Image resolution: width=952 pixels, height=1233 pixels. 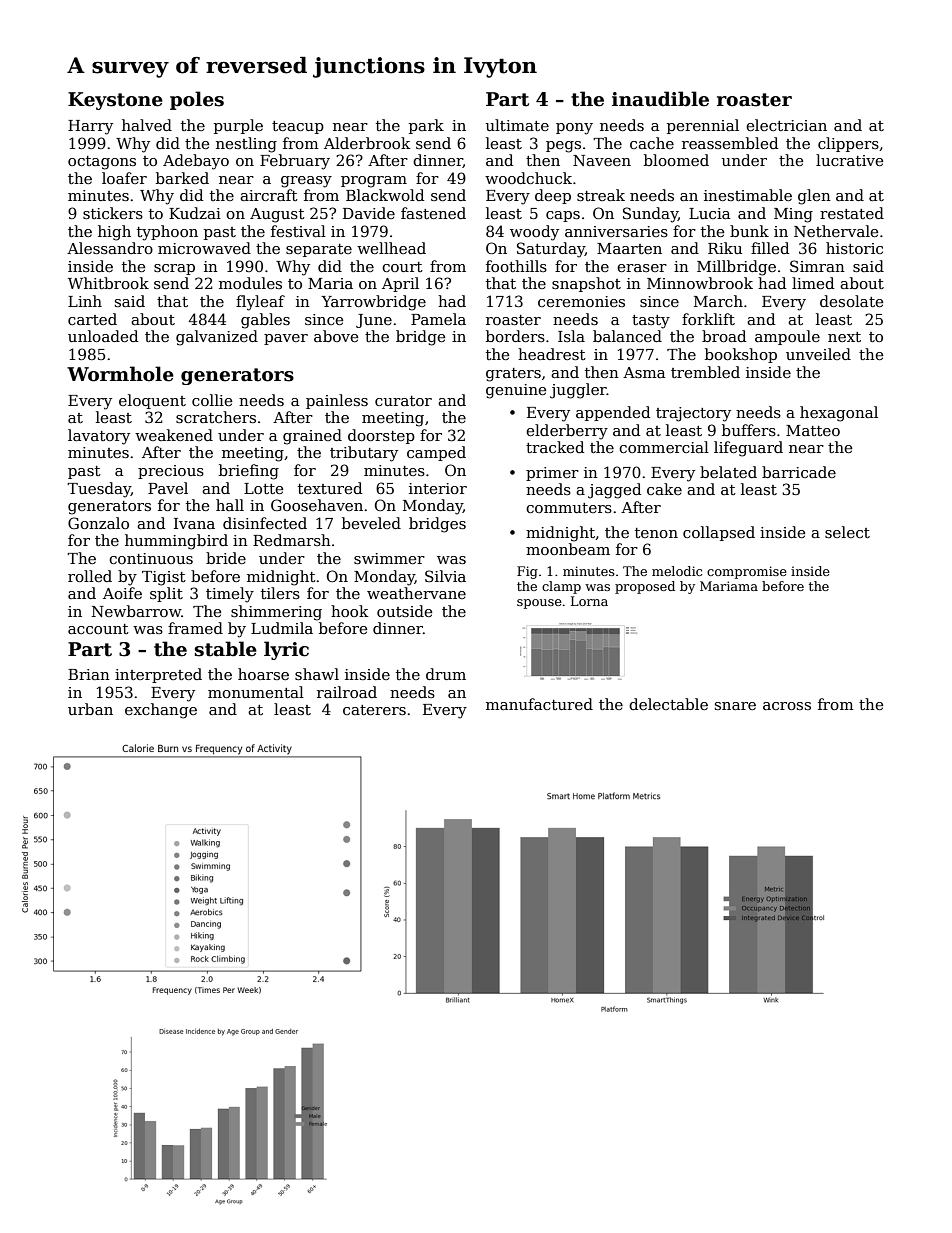 What do you see at coordinates (403, 401) in the screenshot?
I see `curator` at bounding box center [403, 401].
